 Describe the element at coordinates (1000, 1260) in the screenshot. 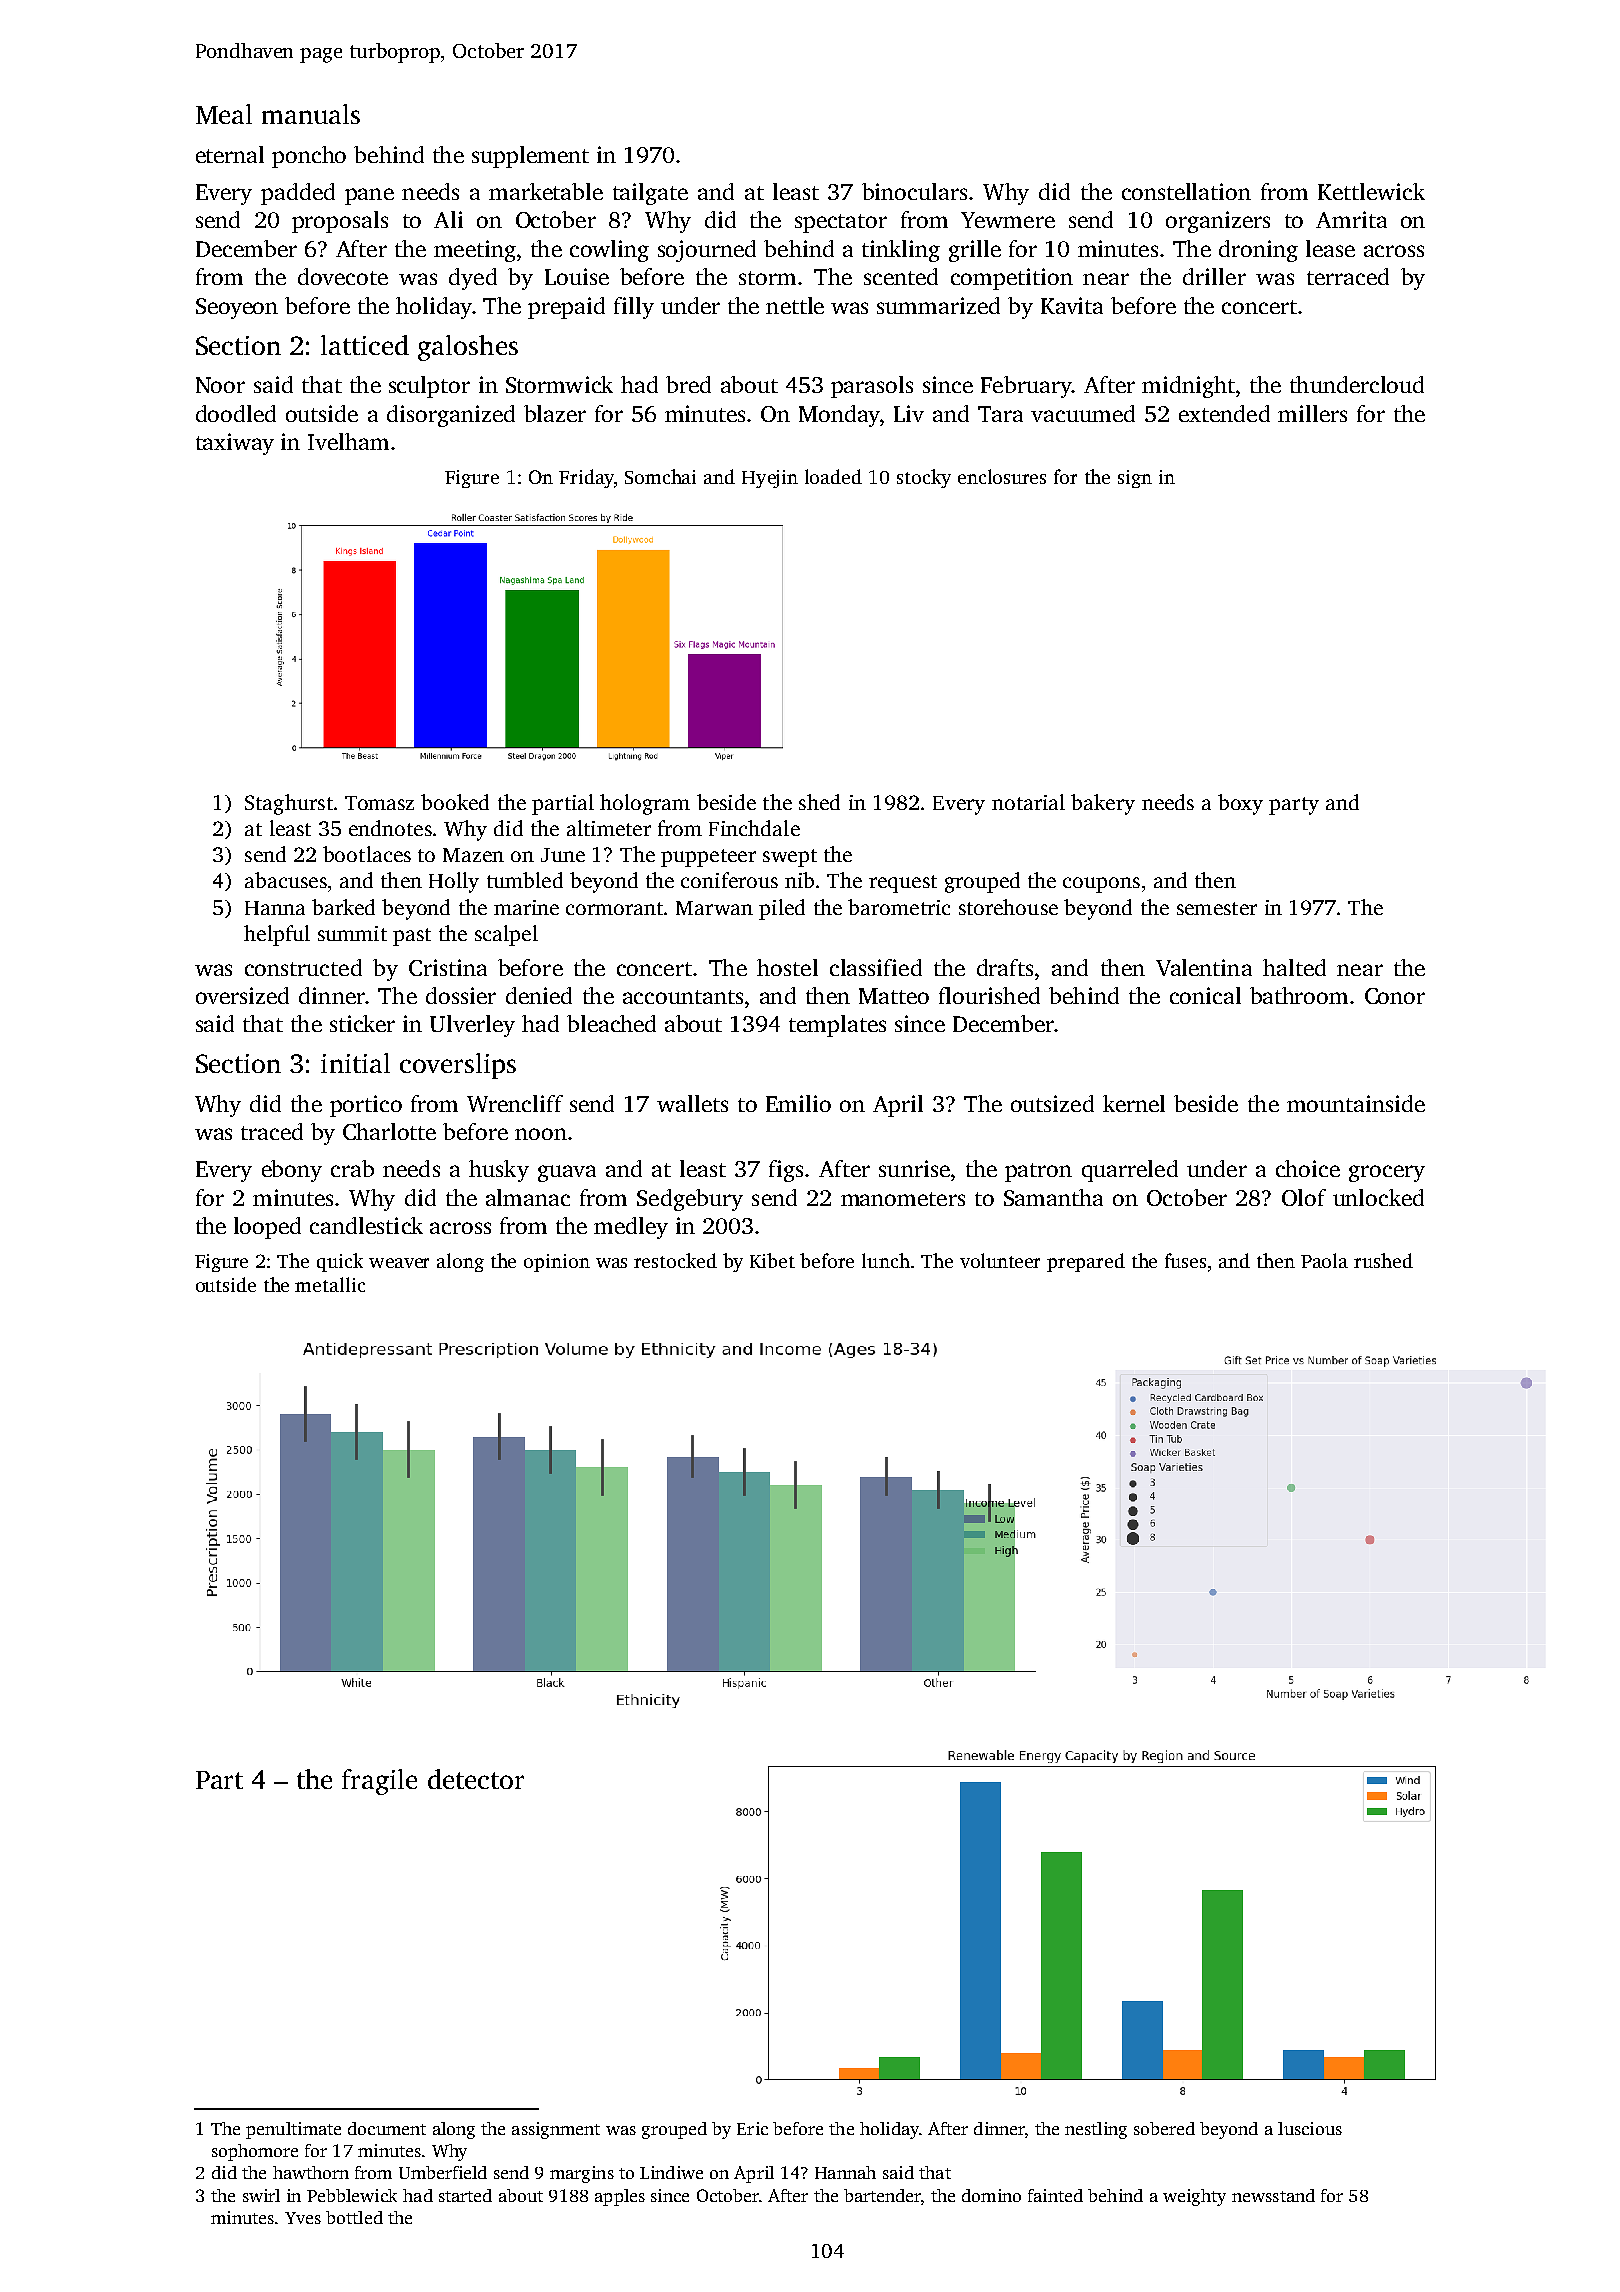

I see `volunteer` at that location.
